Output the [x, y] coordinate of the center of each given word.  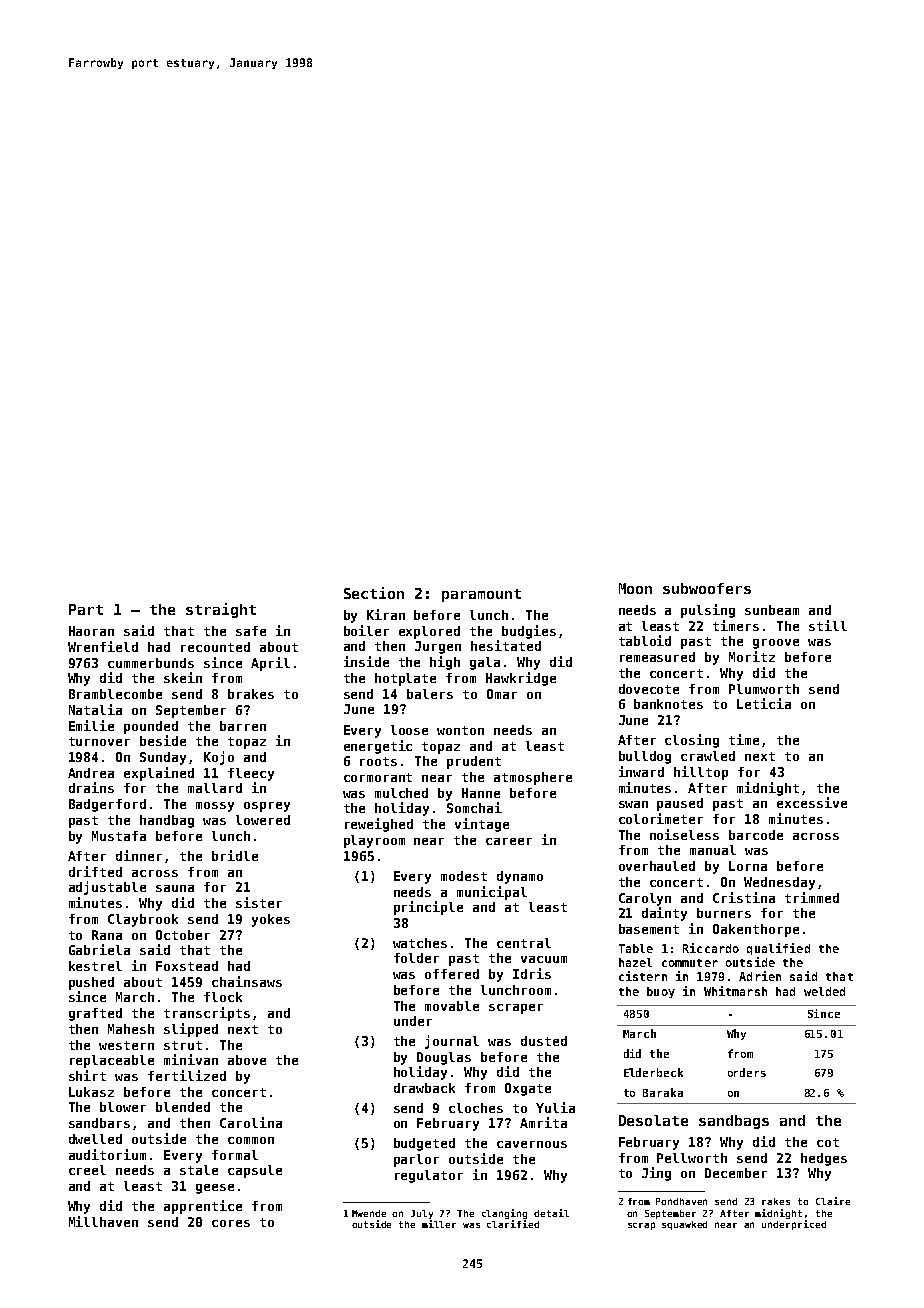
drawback [424, 1088]
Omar [502, 694]
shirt [87, 1075]
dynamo [520, 877]
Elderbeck [653, 1072]
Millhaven [103, 1221]
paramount [481, 595]
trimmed [812, 897]
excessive [812, 802]
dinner [139, 855]
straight [221, 610]
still [828, 625]
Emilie [91, 725]
